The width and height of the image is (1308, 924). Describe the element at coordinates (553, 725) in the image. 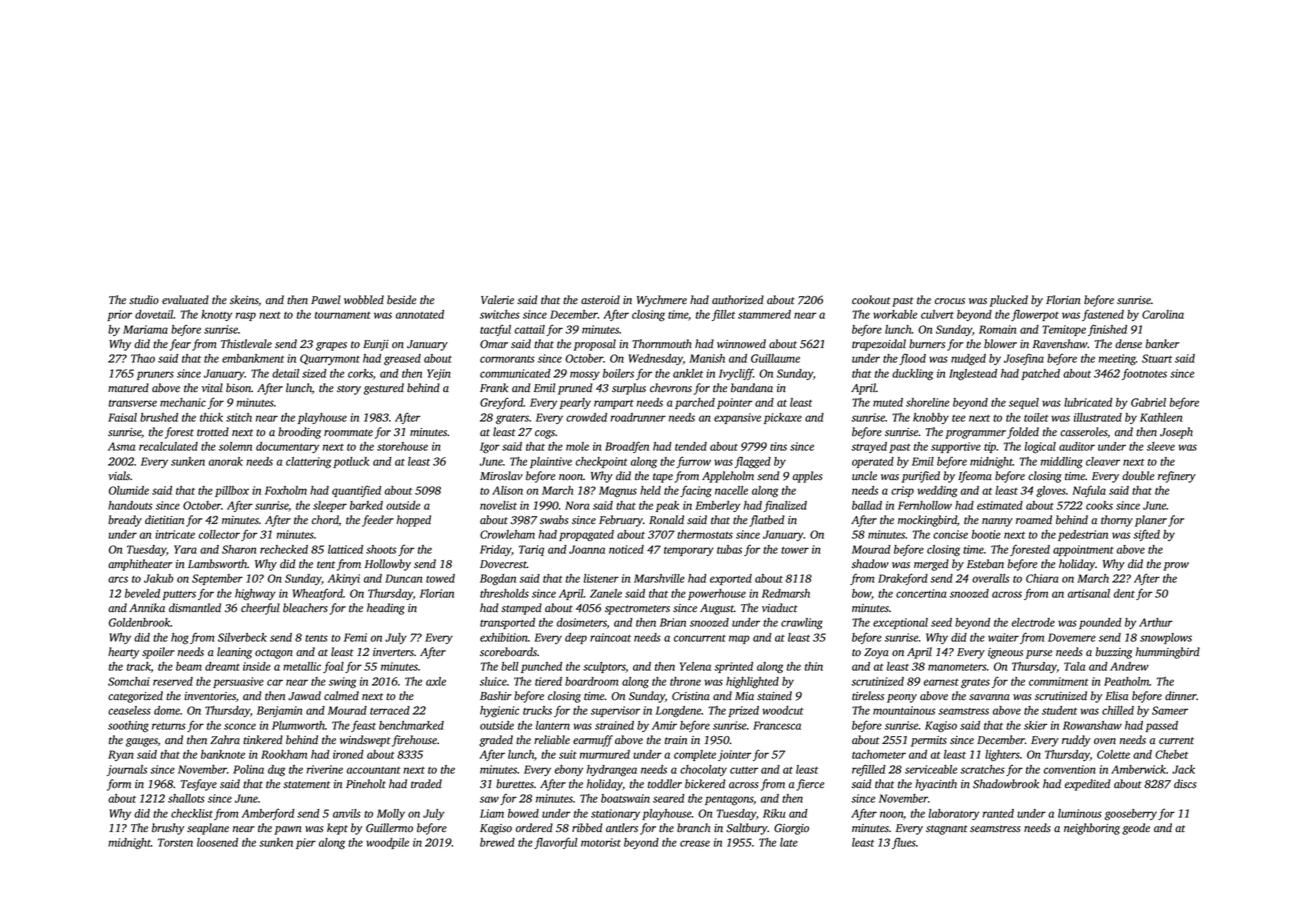

I see `lantern` at that location.
